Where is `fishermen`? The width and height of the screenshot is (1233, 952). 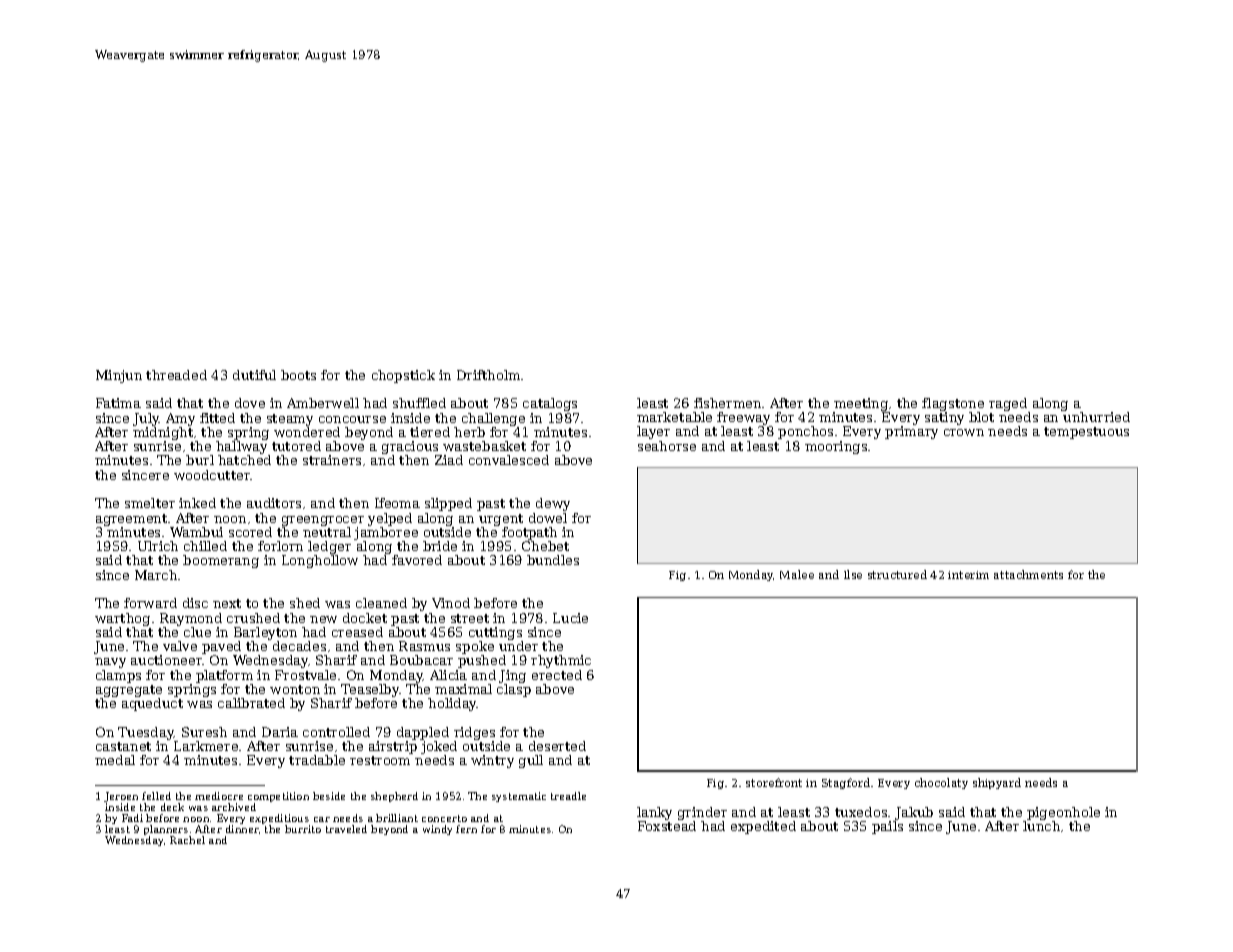 fishermen is located at coordinates (727, 403).
